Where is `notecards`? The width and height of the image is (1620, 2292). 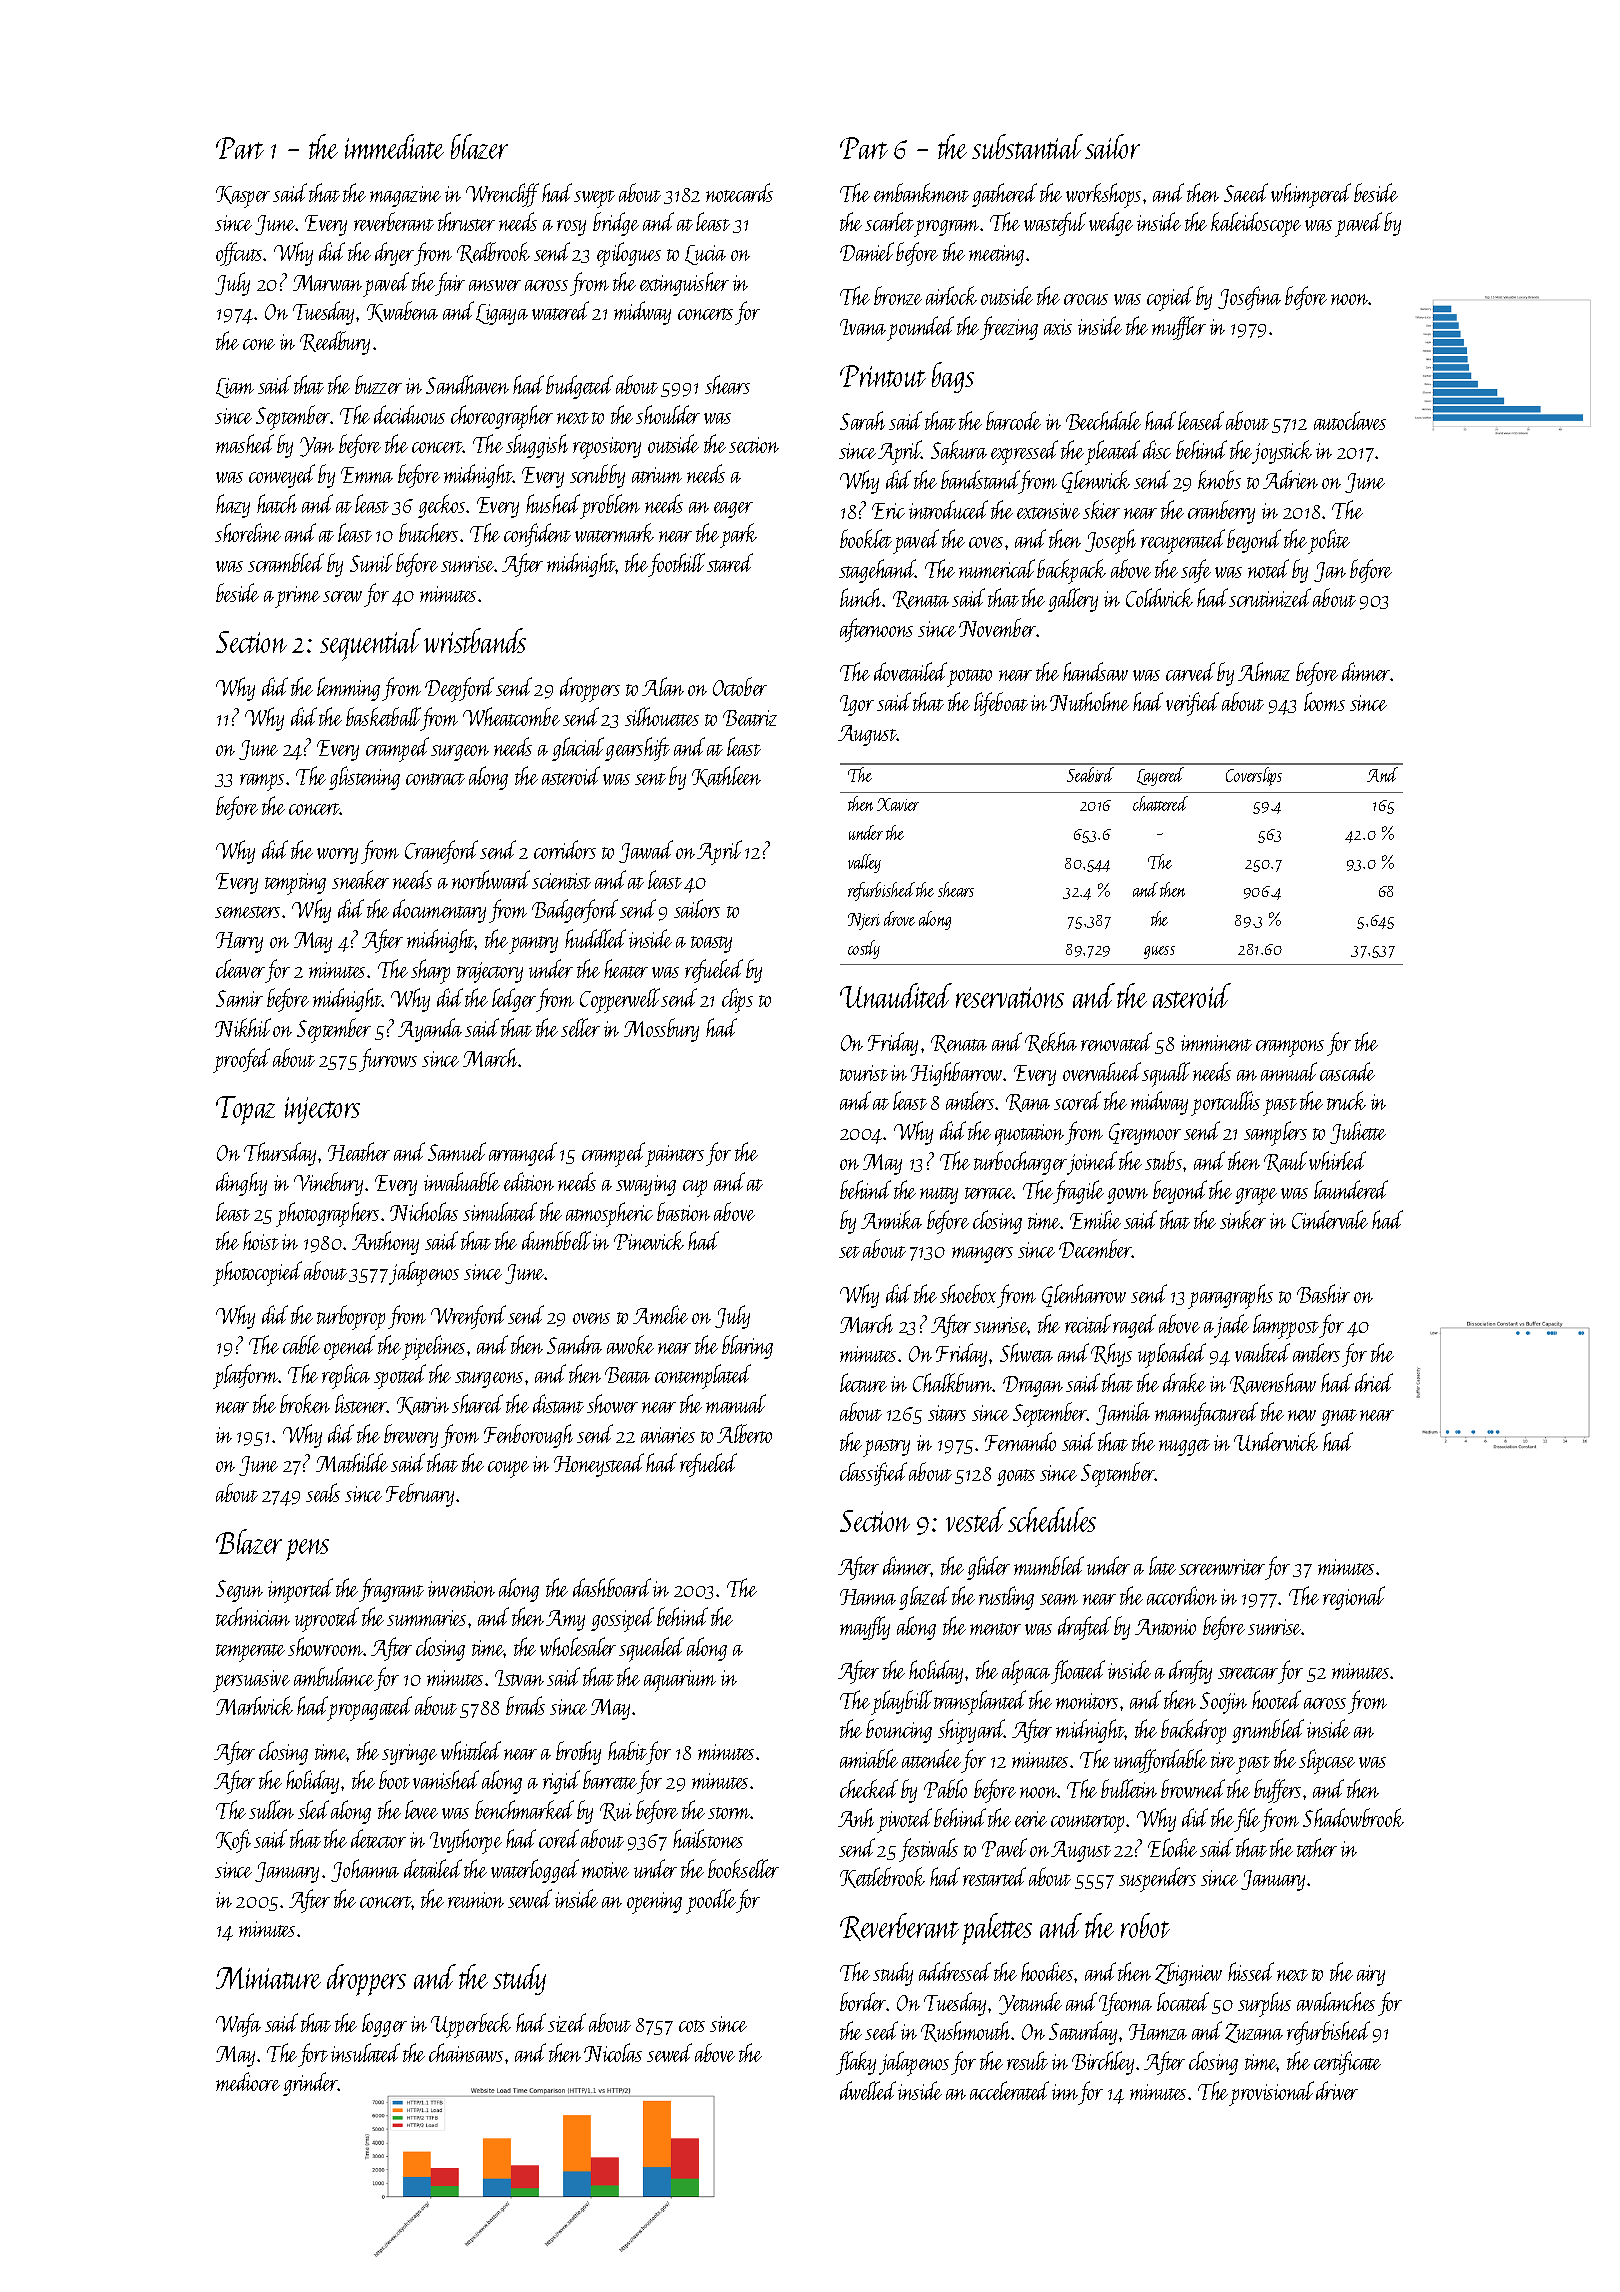
notecards is located at coordinates (739, 192).
